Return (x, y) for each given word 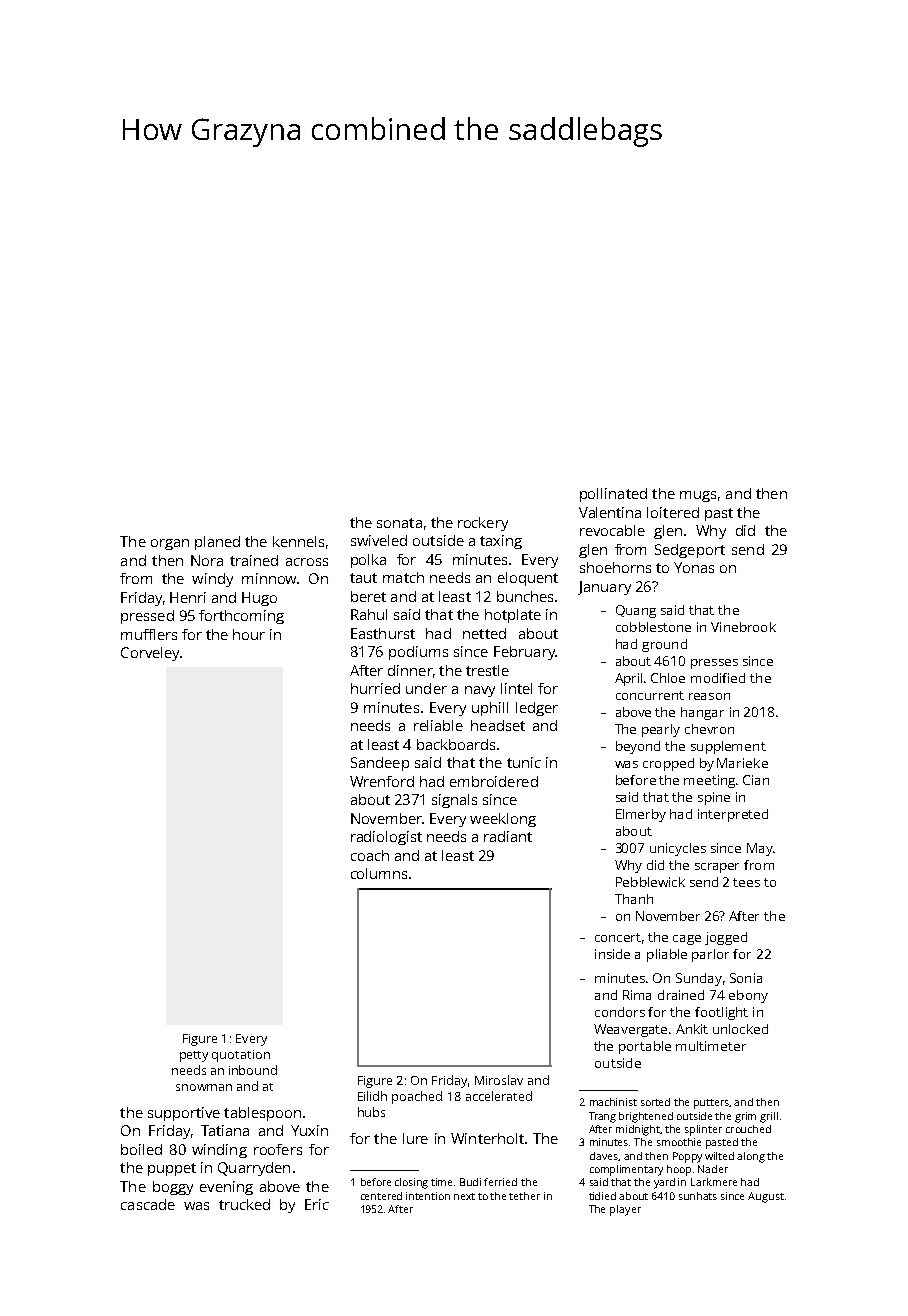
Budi (470, 1182)
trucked (244, 1204)
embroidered (494, 781)
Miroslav (499, 1080)
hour (249, 634)
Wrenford (382, 781)
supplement (728, 747)
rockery (483, 524)
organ (170, 544)
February (524, 653)
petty (194, 1056)
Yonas (694, 567)
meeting (709, 781)
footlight (721, 1013)
